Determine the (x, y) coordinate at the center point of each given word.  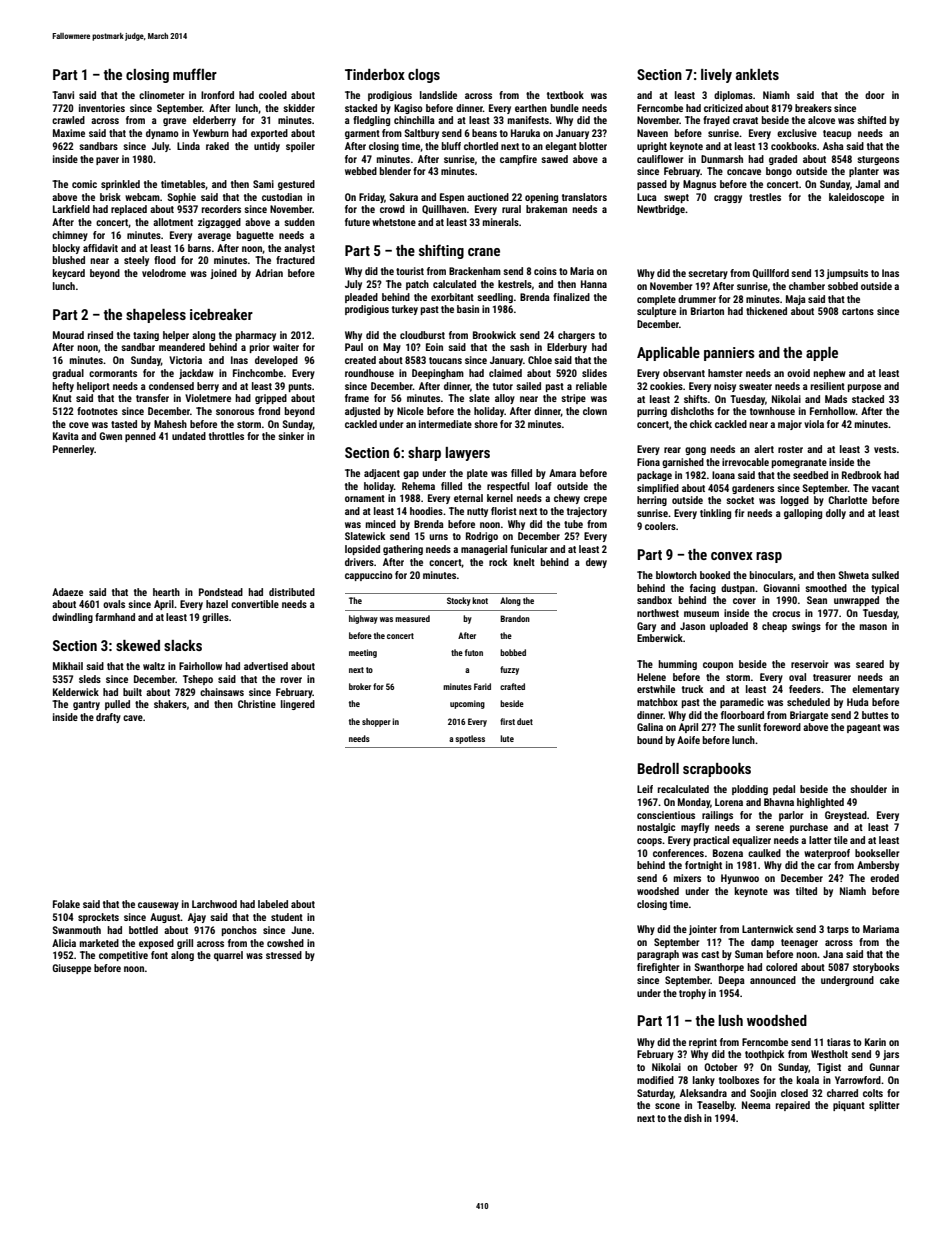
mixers (687, 878)
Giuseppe (71, 969)
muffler (195, 74)
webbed (361, 171)
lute (507, 738)
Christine (257, 704)
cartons (858, 311)
